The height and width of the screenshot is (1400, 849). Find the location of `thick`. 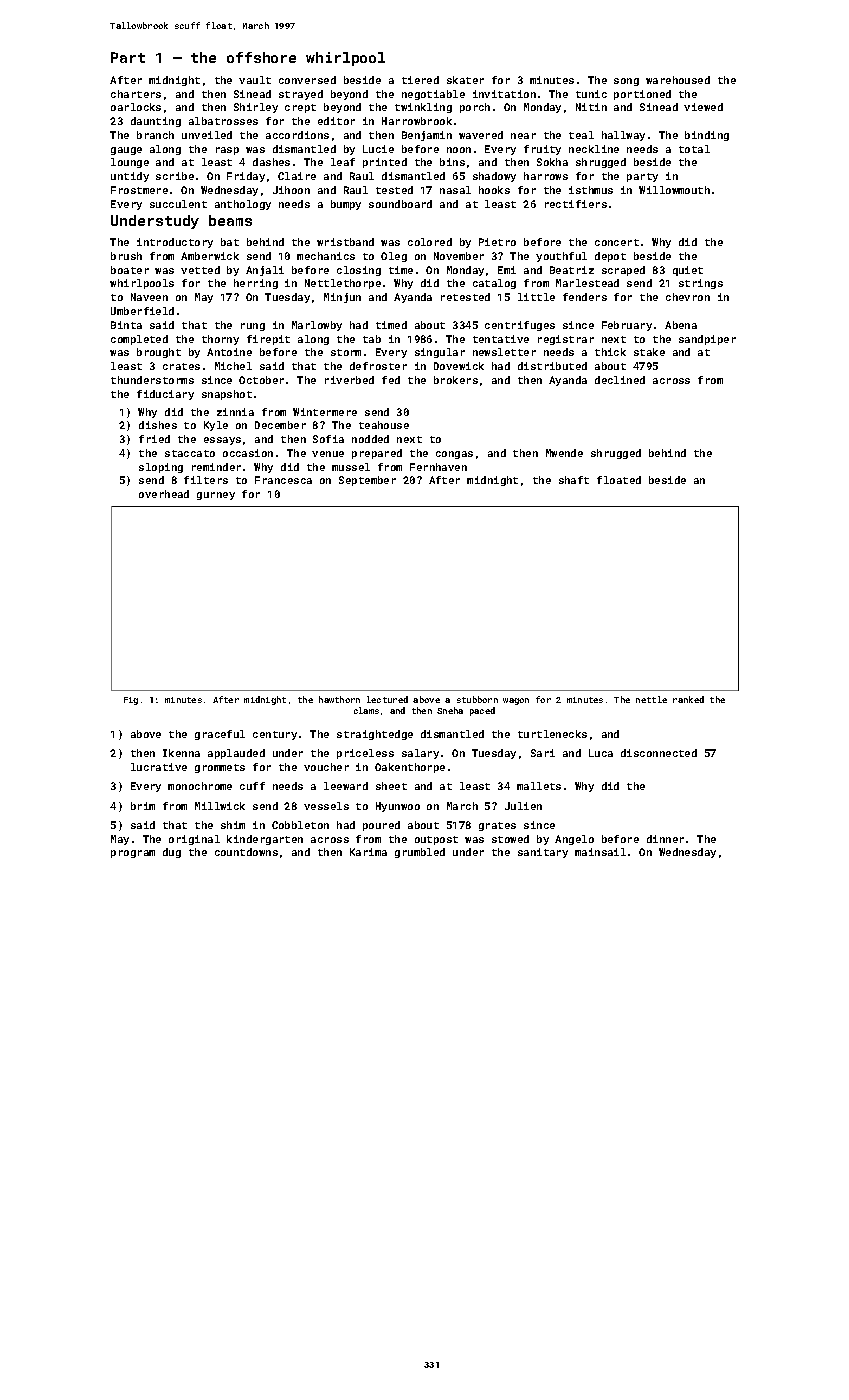

thick is located at coordinates (610, 352).
